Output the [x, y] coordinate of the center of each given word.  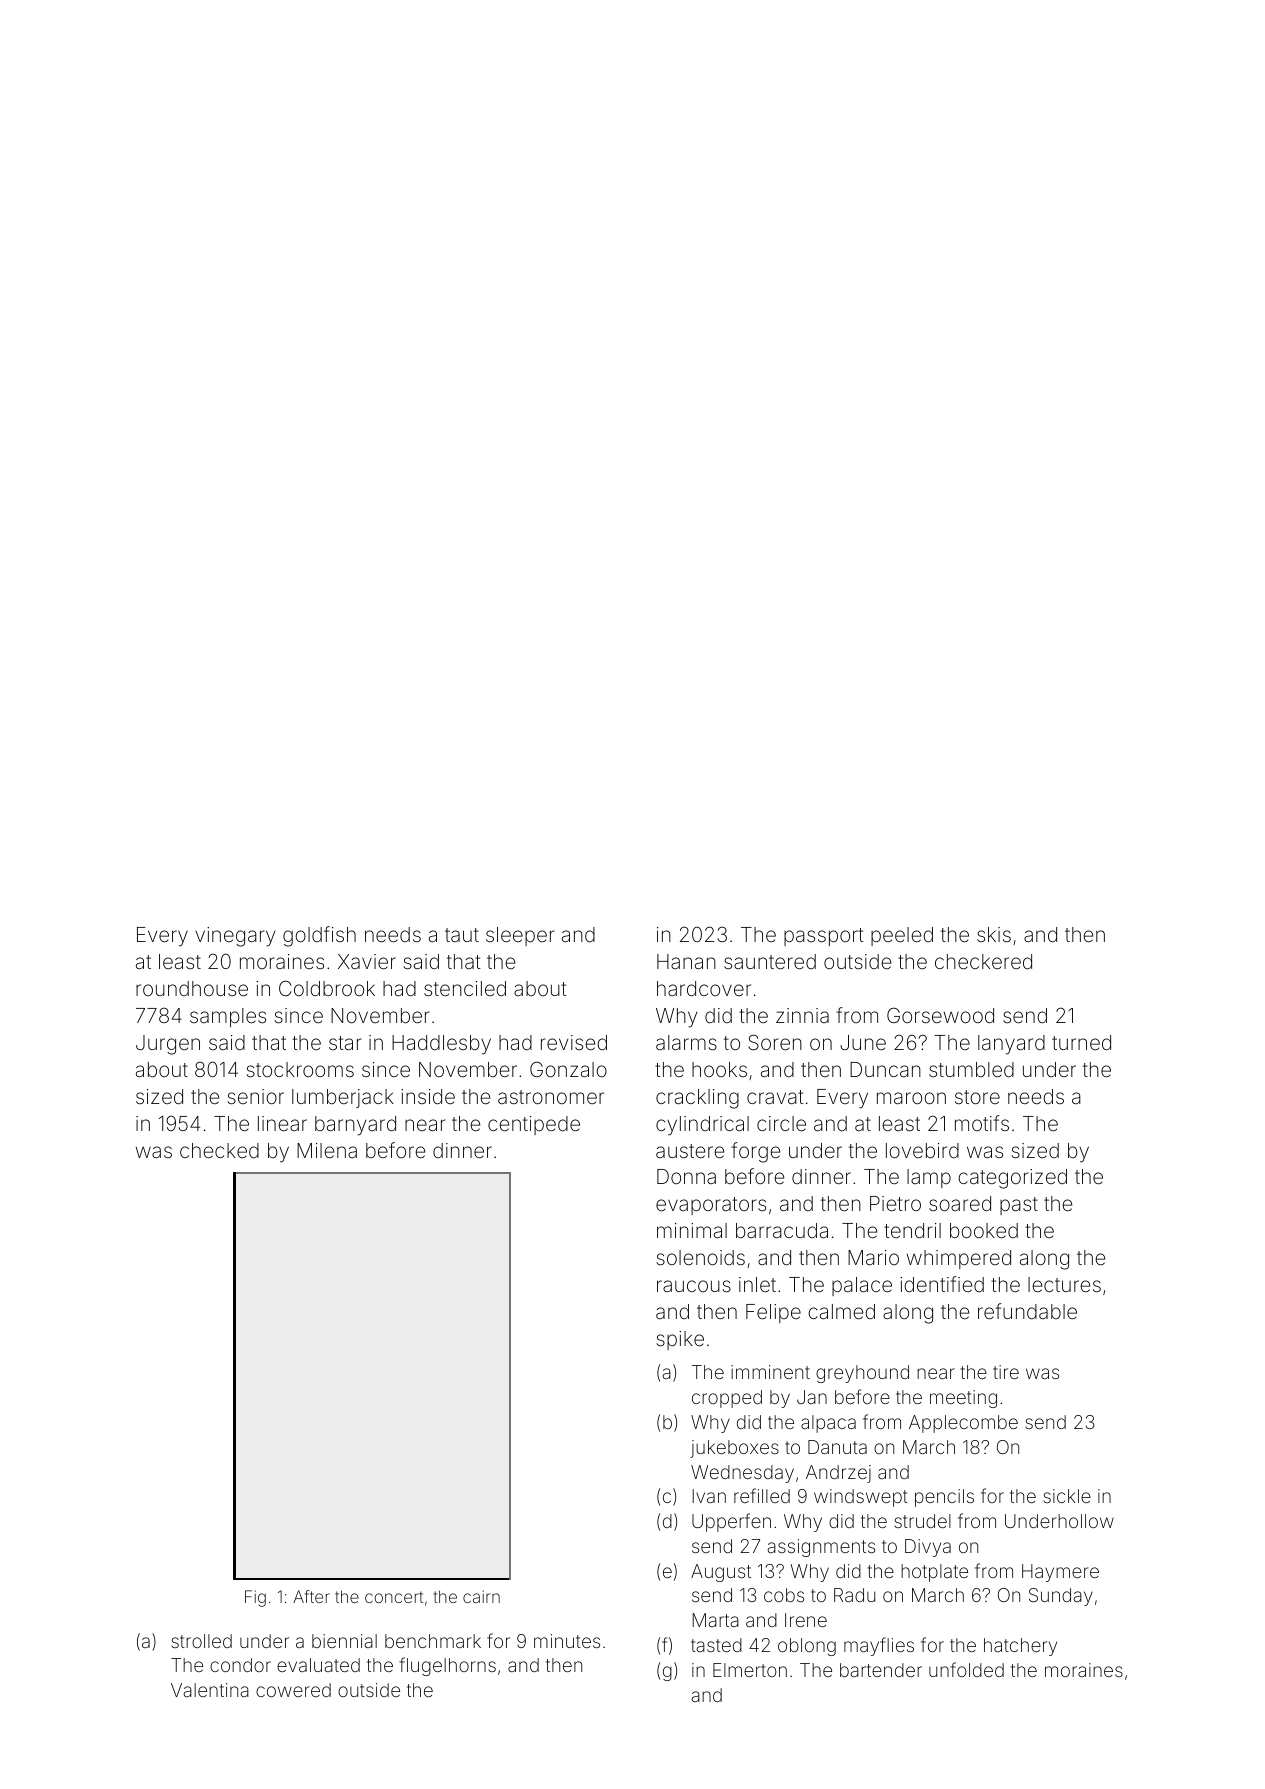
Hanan [686, 961]
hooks [719, 1069]
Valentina [210, 1690]
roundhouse [192, 988]
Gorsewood [940, 1015]
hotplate [934, 1573]
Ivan [709, 1496]
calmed [841, 1311]
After [311, 1596]
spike [680, 1340]
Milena [327, 1150]
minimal [692, 1230]
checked [219, 1150]
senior [255, 1096]
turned [1081, 1042]
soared [960, 1203]
